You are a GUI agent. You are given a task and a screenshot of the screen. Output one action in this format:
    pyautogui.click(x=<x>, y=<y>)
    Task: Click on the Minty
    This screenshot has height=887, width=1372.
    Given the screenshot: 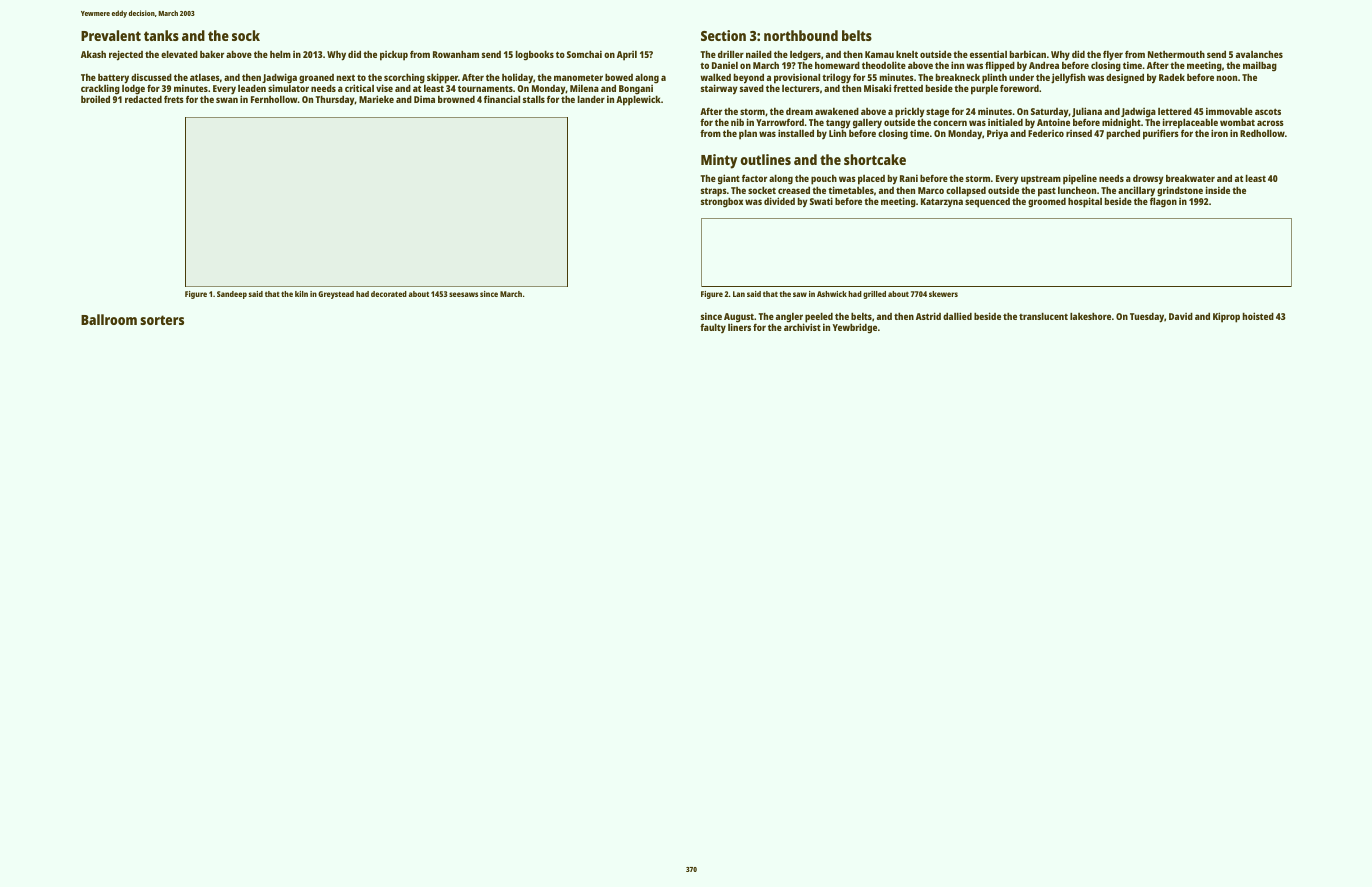 What is the action you would take?
    pyautogui.click(x=719, y=161)
